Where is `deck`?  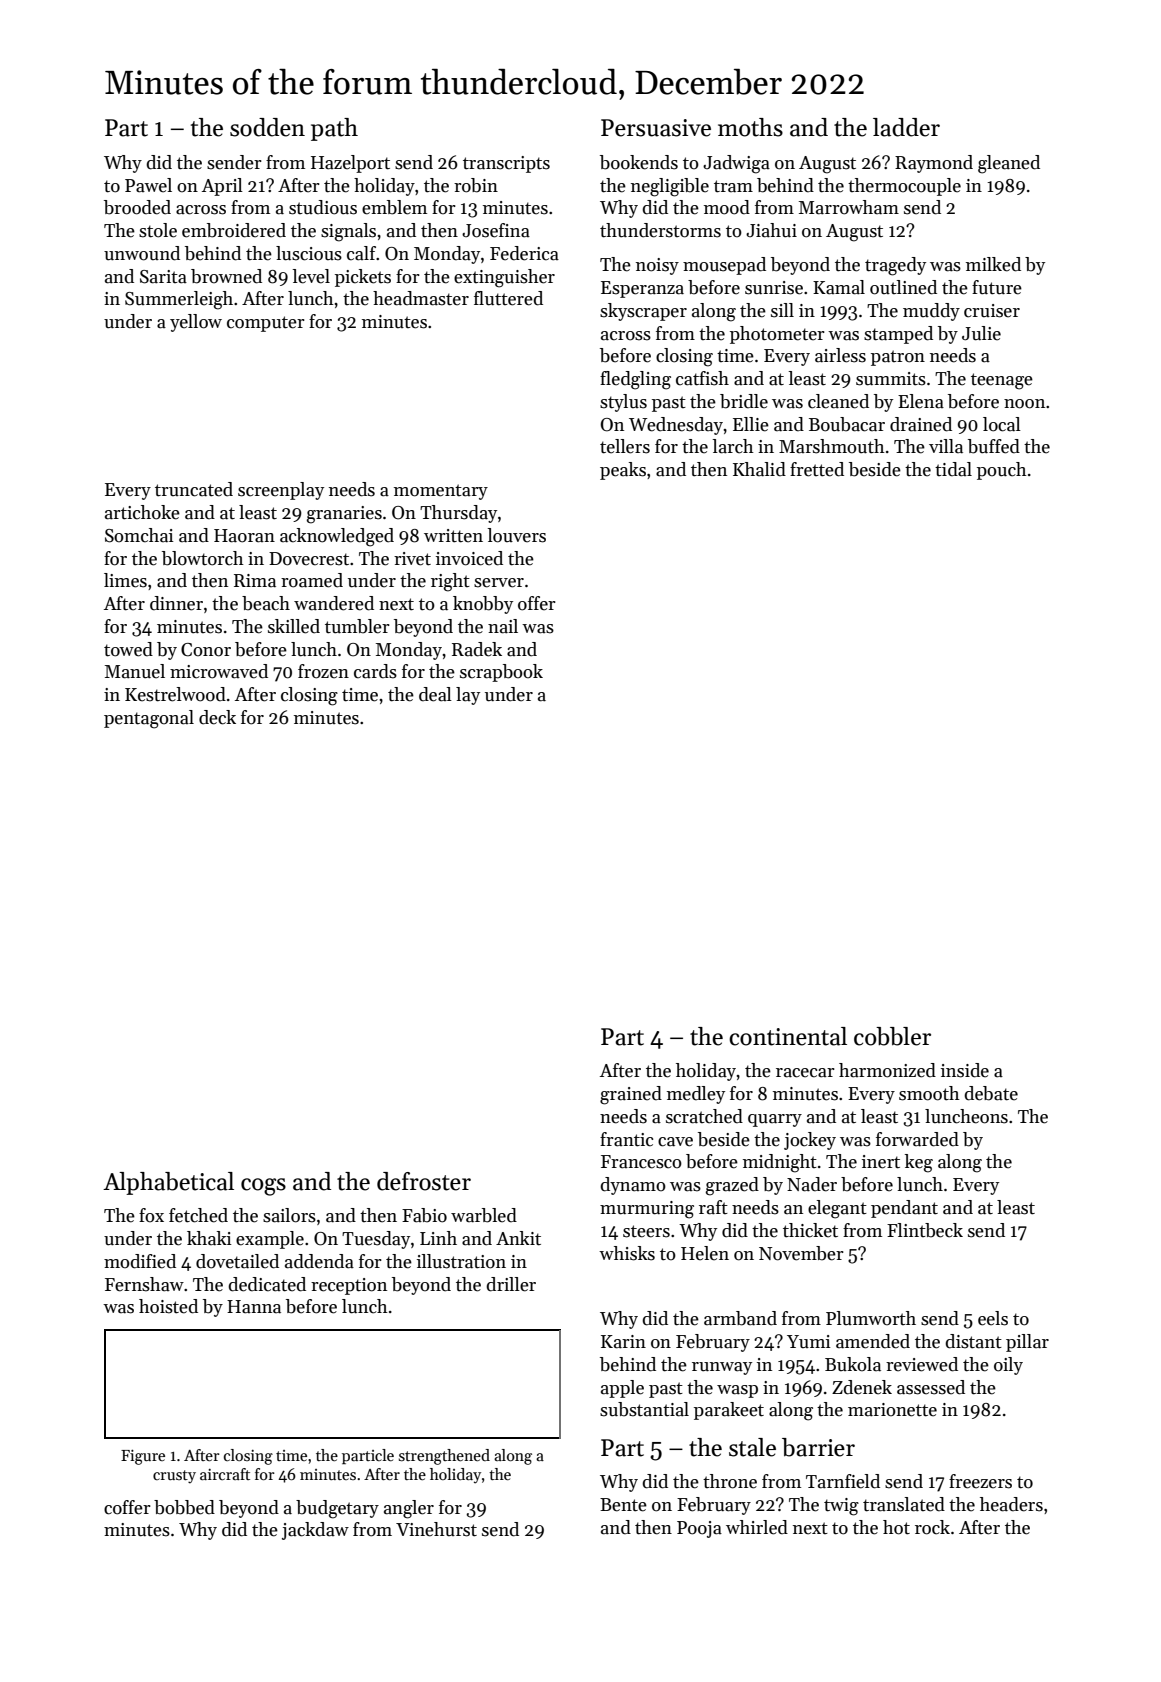
deck is located at coordinates (217, 717).
